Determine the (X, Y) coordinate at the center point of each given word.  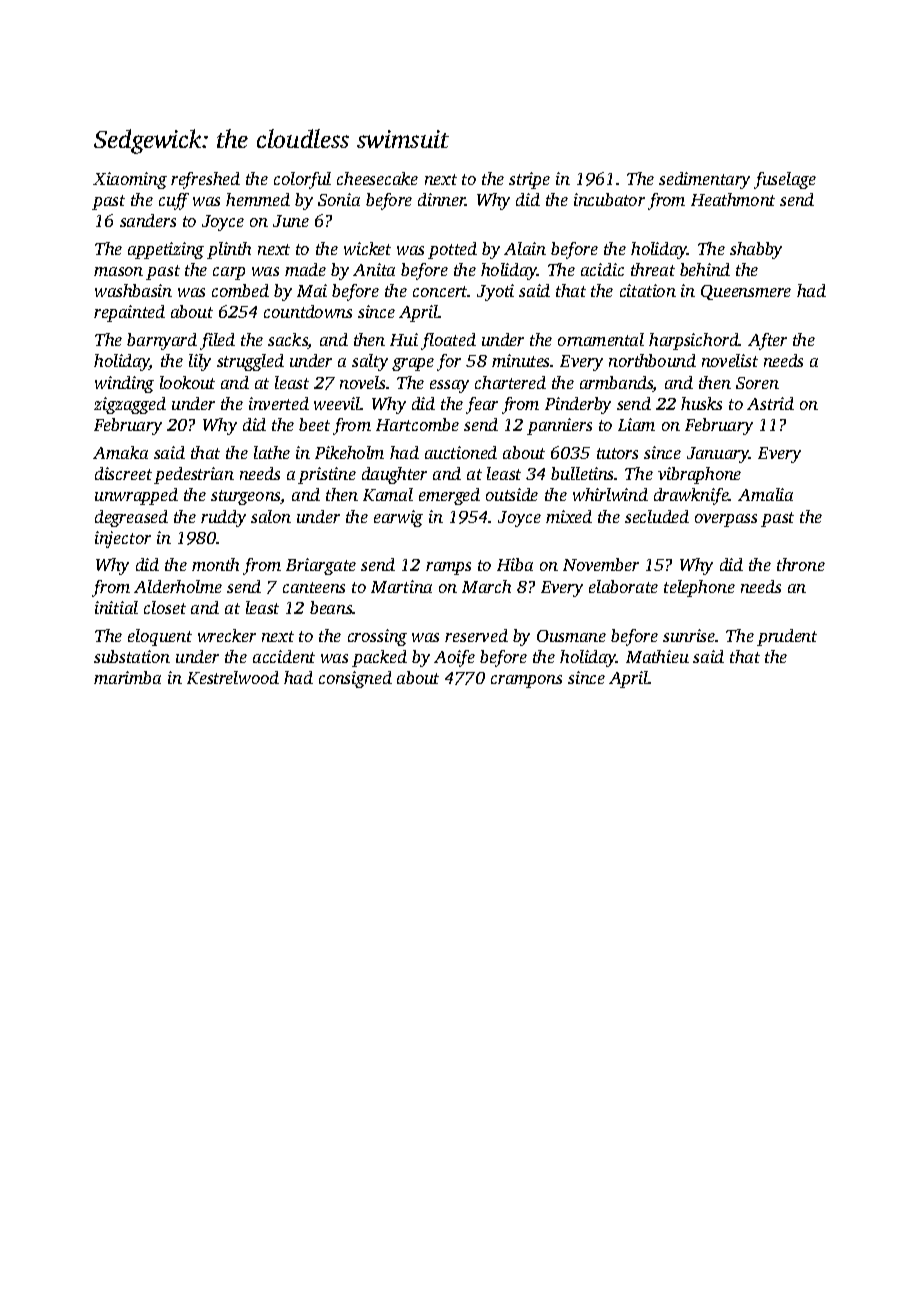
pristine (327, 475)
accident (284, 656)
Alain (525, 248)
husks (701, 403)
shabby (756, 250)
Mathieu (657, 656)
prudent (787, 637)
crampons (526, 681)
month (215, 564)
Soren (757, 383)
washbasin (133, 290)
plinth (229, 250)
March (486, 586)
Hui (404, 339)
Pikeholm (349, 452)
